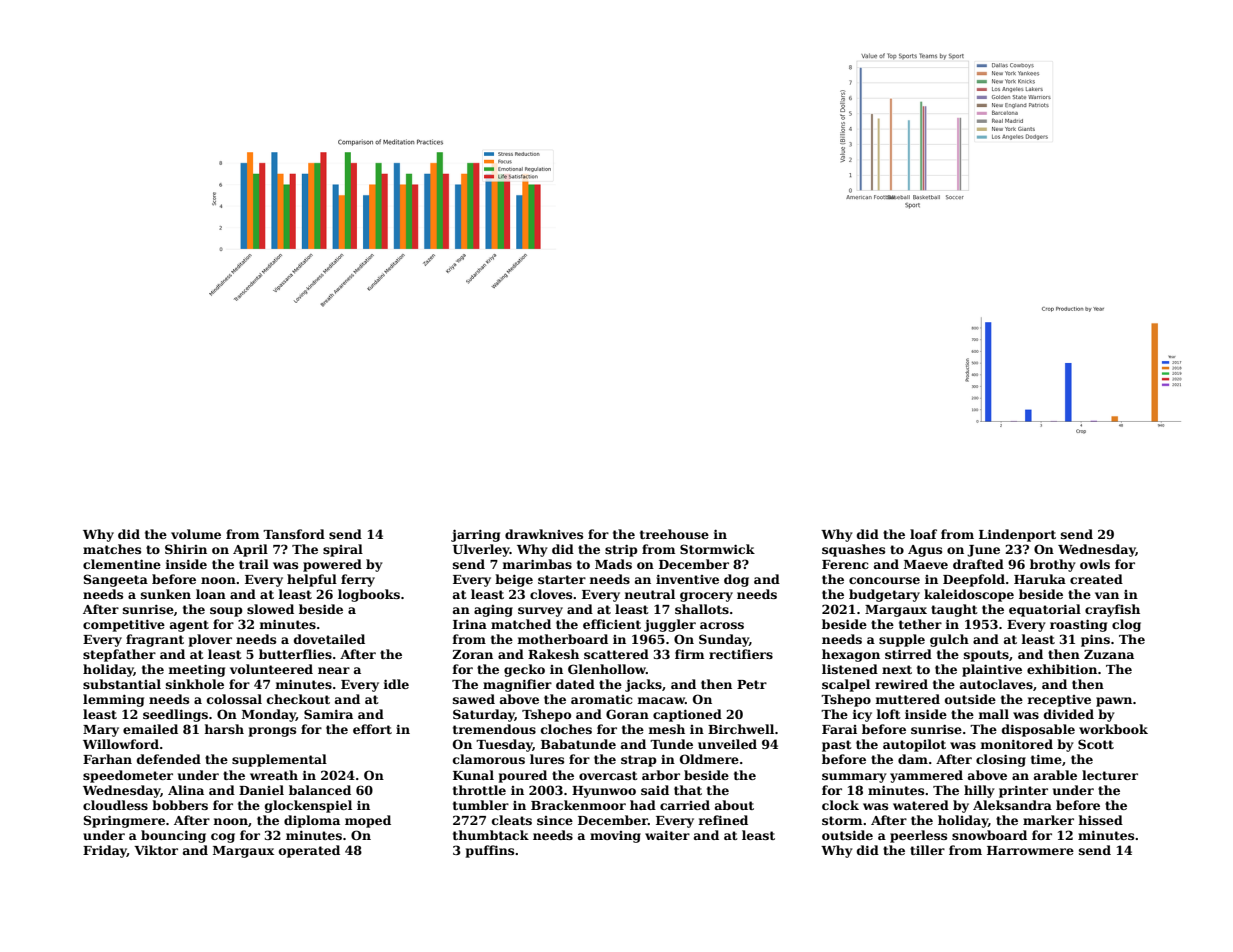 The height and width of the screenshot is (952, 1233). I want to click on tremendous, so click(494, 729).
